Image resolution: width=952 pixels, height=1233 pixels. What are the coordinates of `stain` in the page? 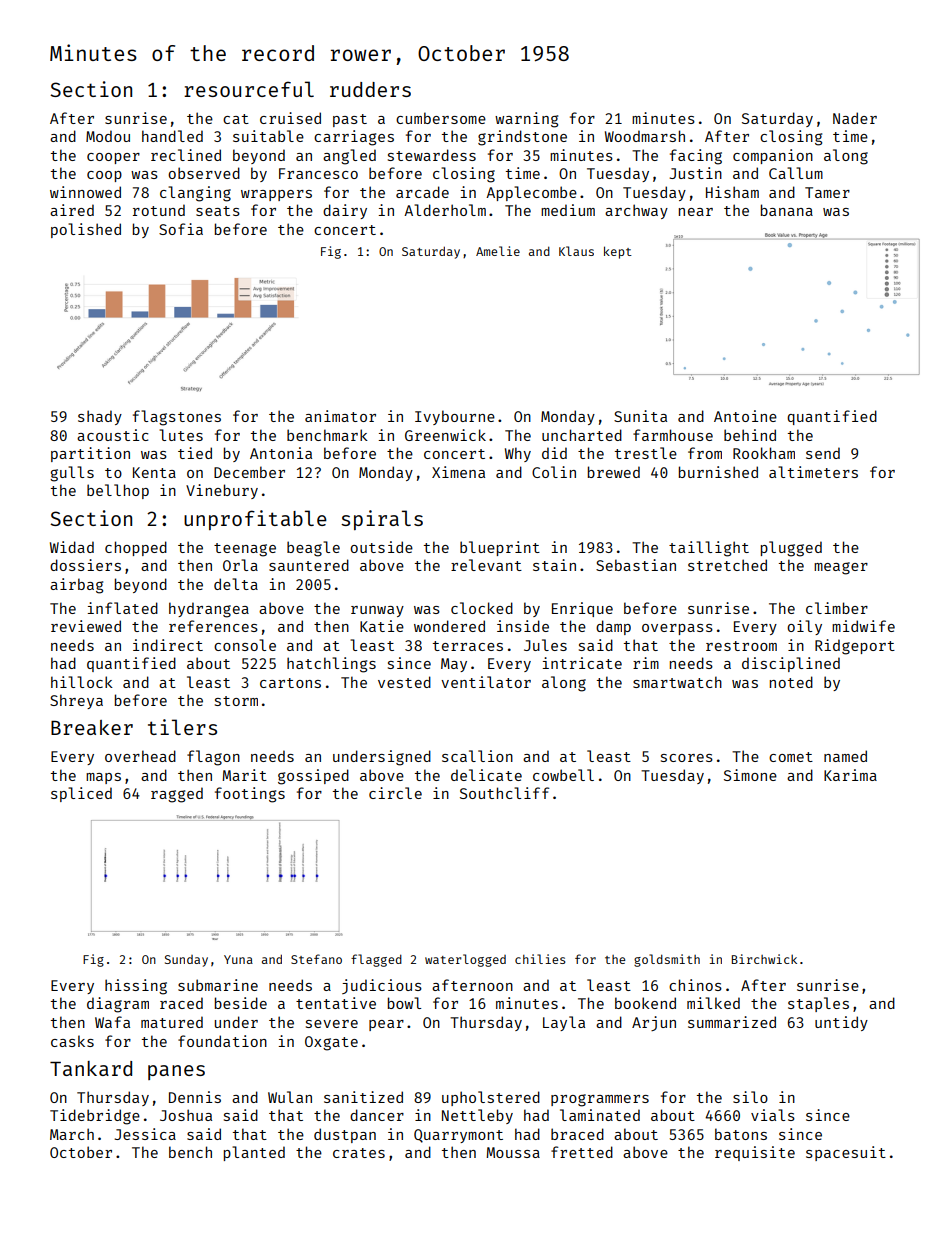 It's located at (554, 565).
